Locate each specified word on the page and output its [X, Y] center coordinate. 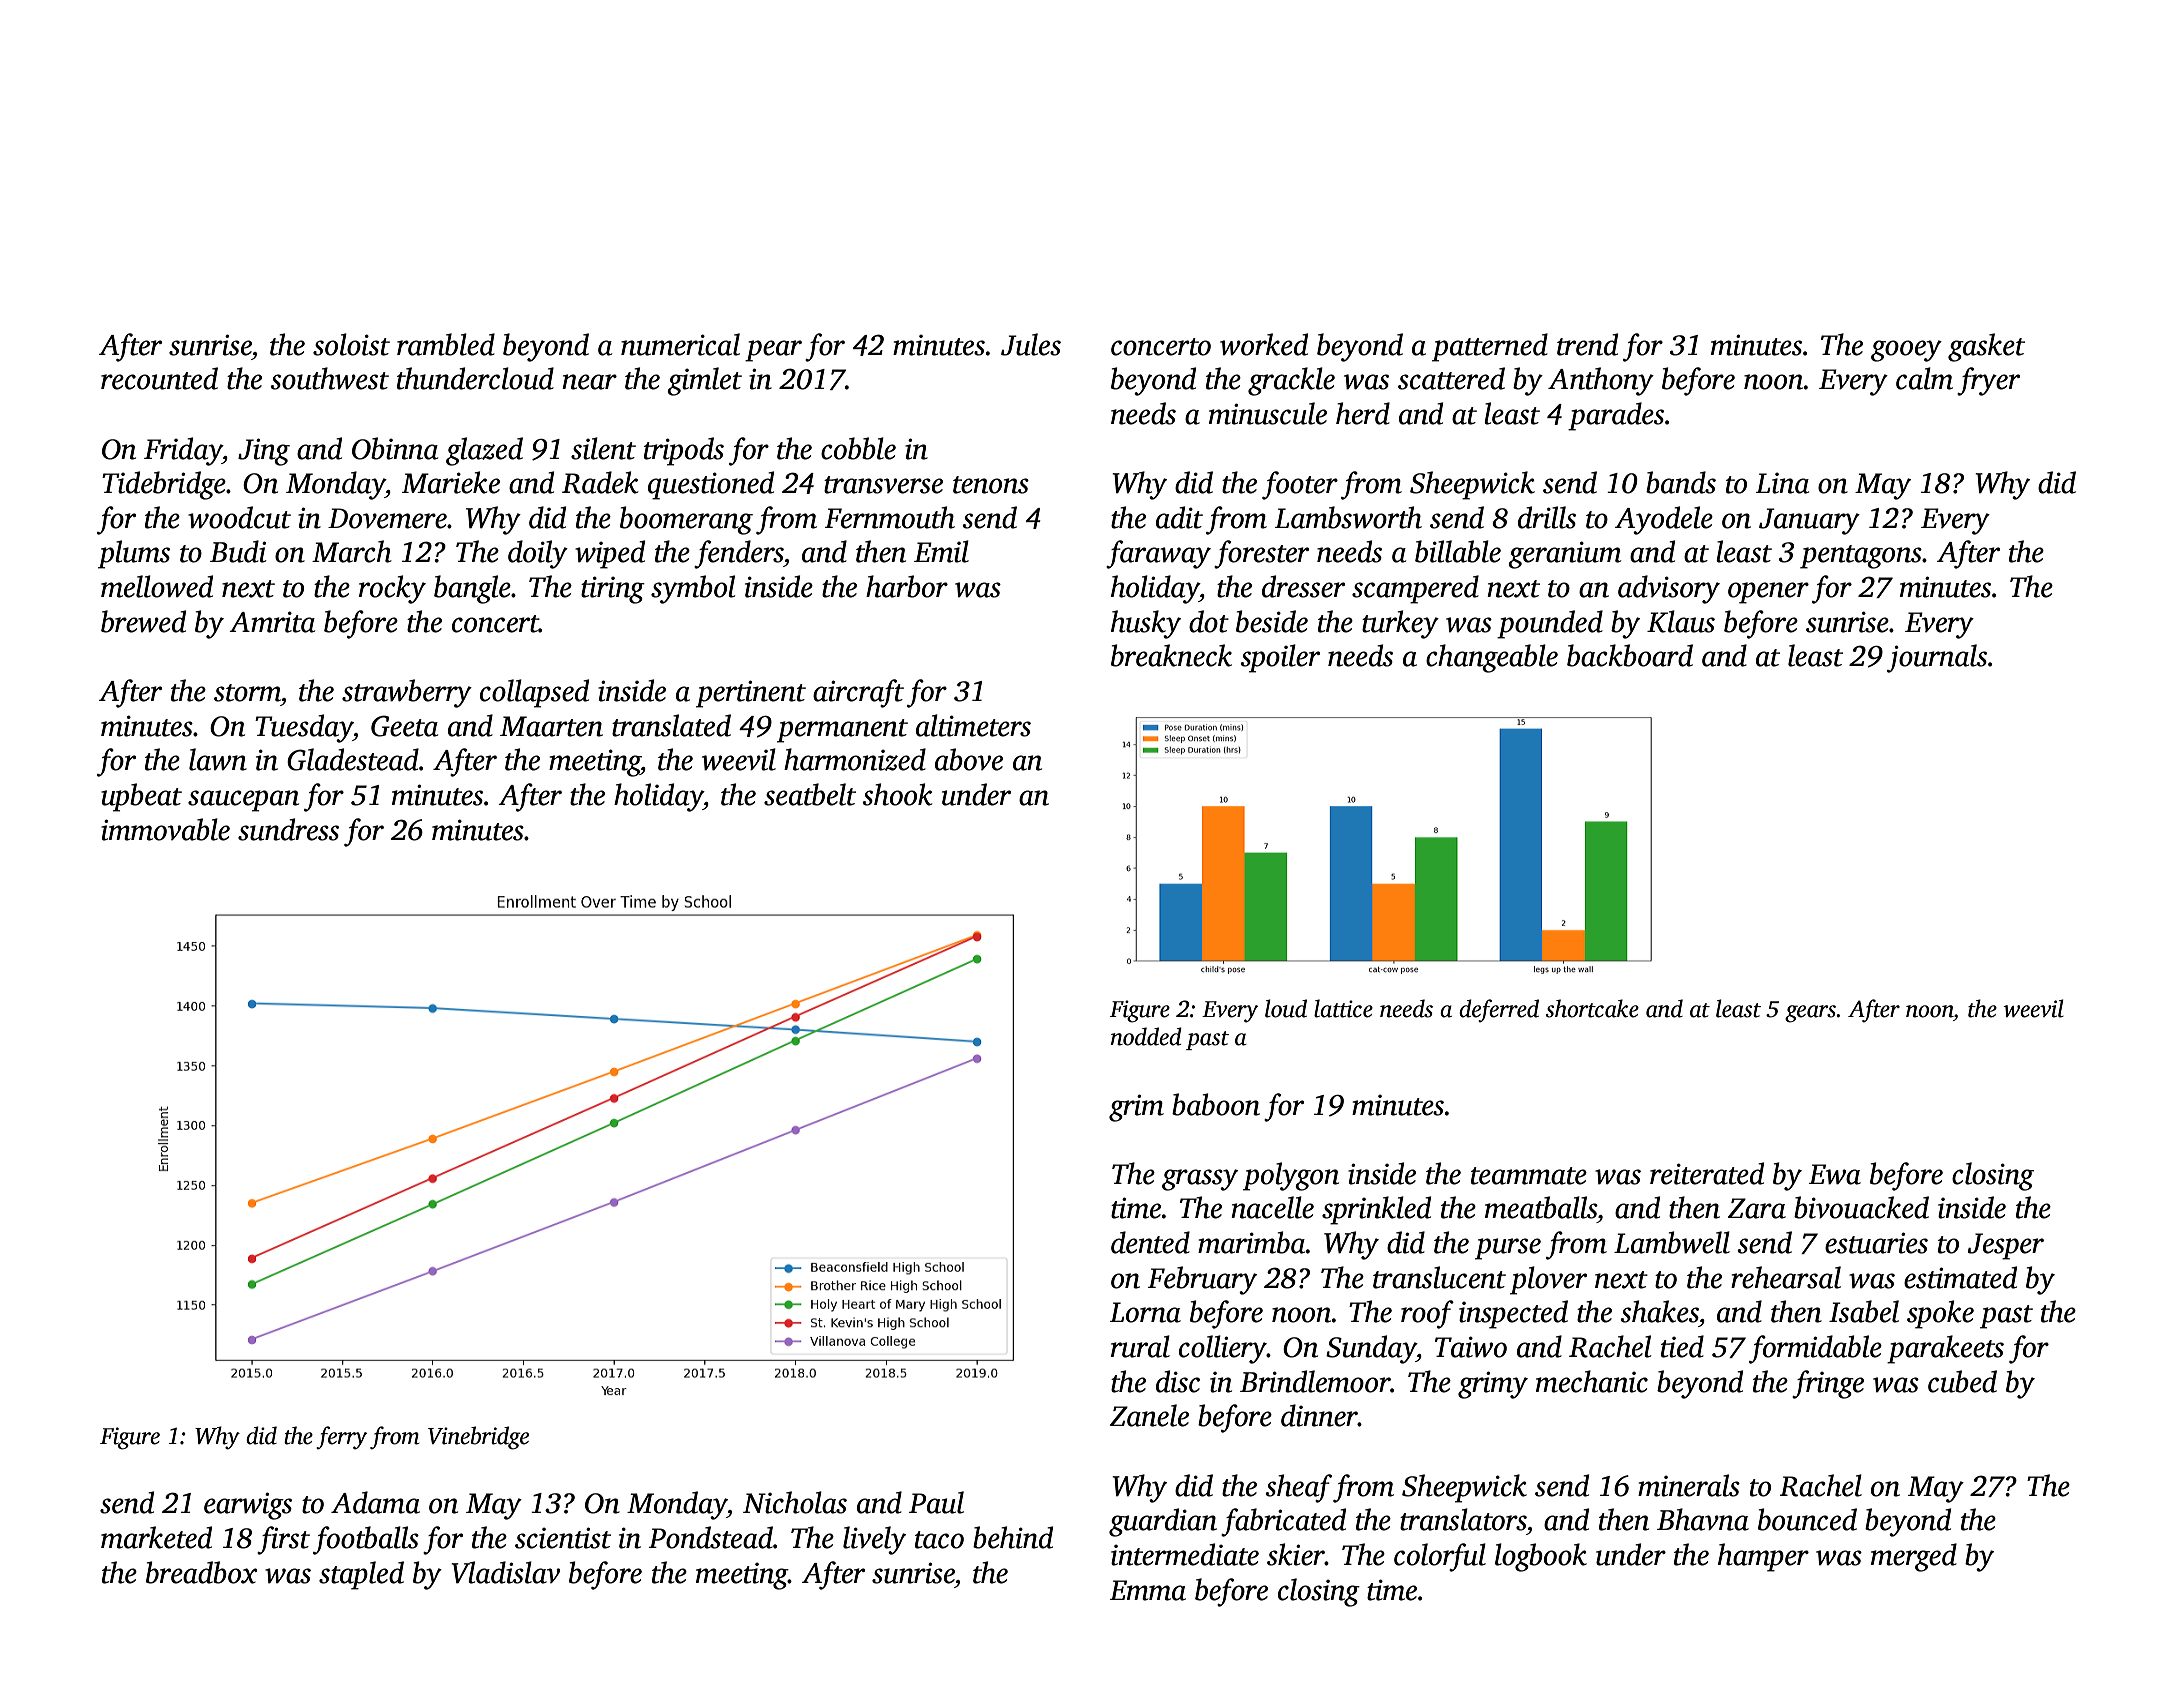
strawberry [407, 693]
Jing [264, 452]
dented [1150, 1242]
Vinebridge [478, 1438]
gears [1810, 1014]
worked [1264, 344]
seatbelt [810, 794]
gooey [1906, 351]
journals [1937, 658]
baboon [1216, 1104]
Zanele [1149, 1415]
